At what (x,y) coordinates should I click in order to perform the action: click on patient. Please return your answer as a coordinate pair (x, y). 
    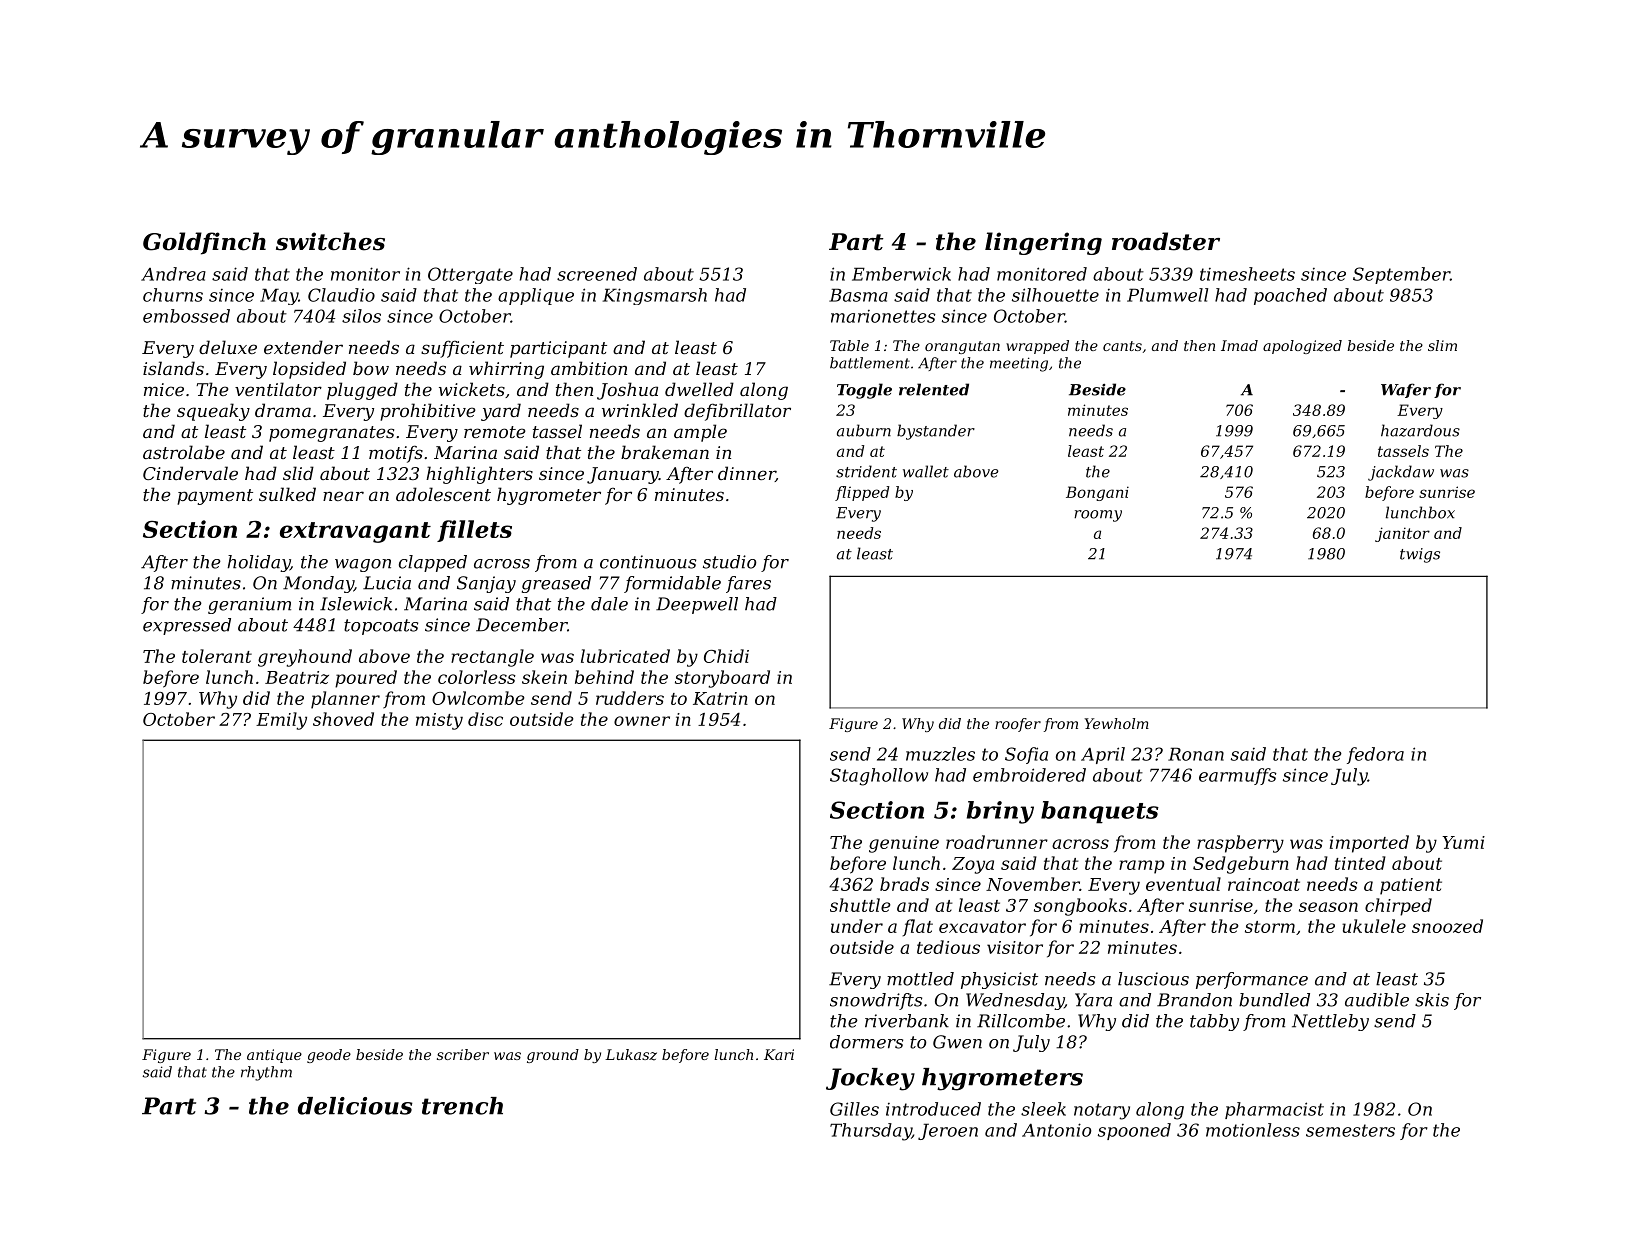
    Looking at the image, I should click on (1411, 886).
